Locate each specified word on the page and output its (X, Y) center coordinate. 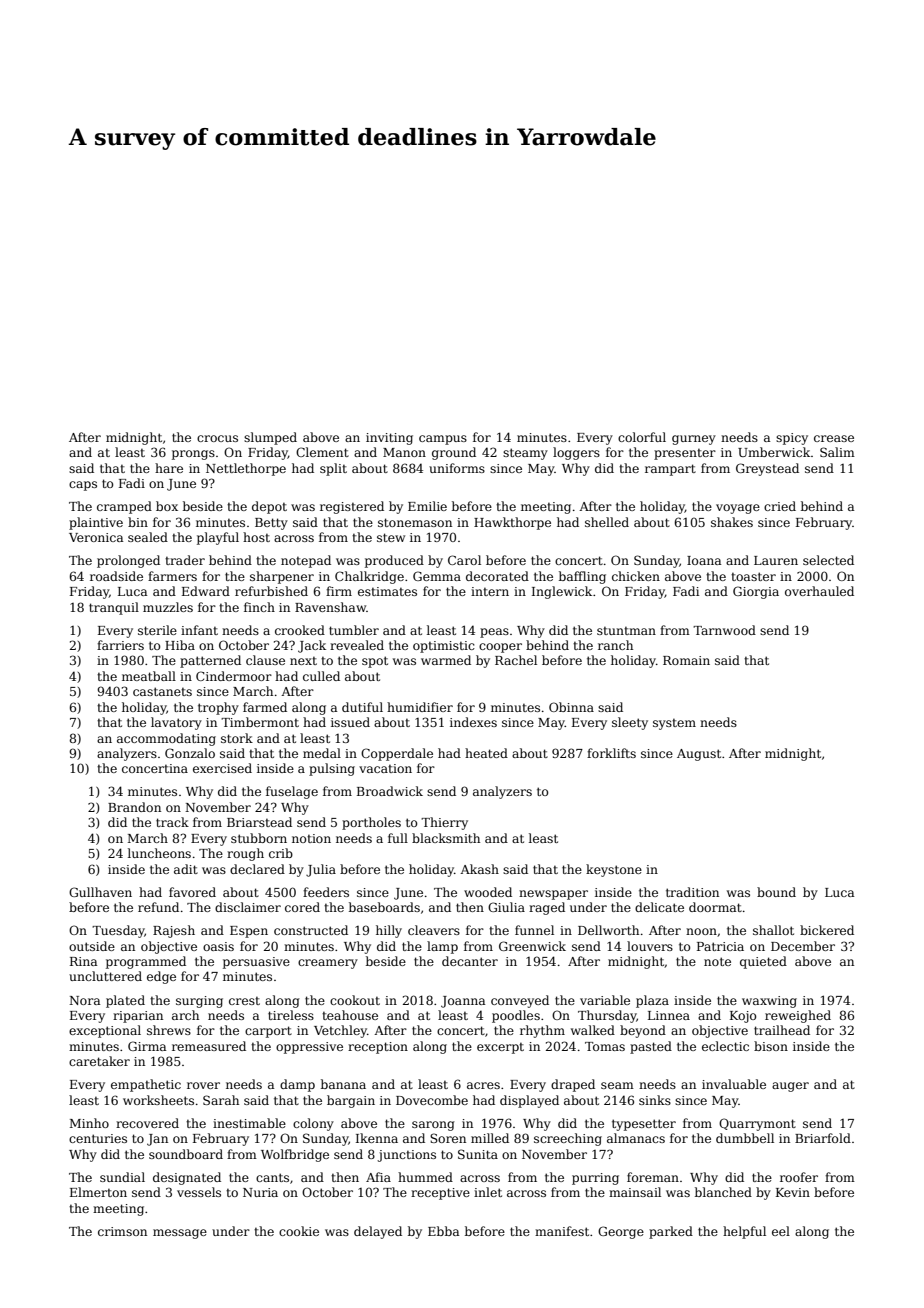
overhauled (819, 591)
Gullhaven (100, 892)
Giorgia (756, 592)
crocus (217, 438)
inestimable (249, 1123)
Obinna (571, 707)
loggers (576, 453)
